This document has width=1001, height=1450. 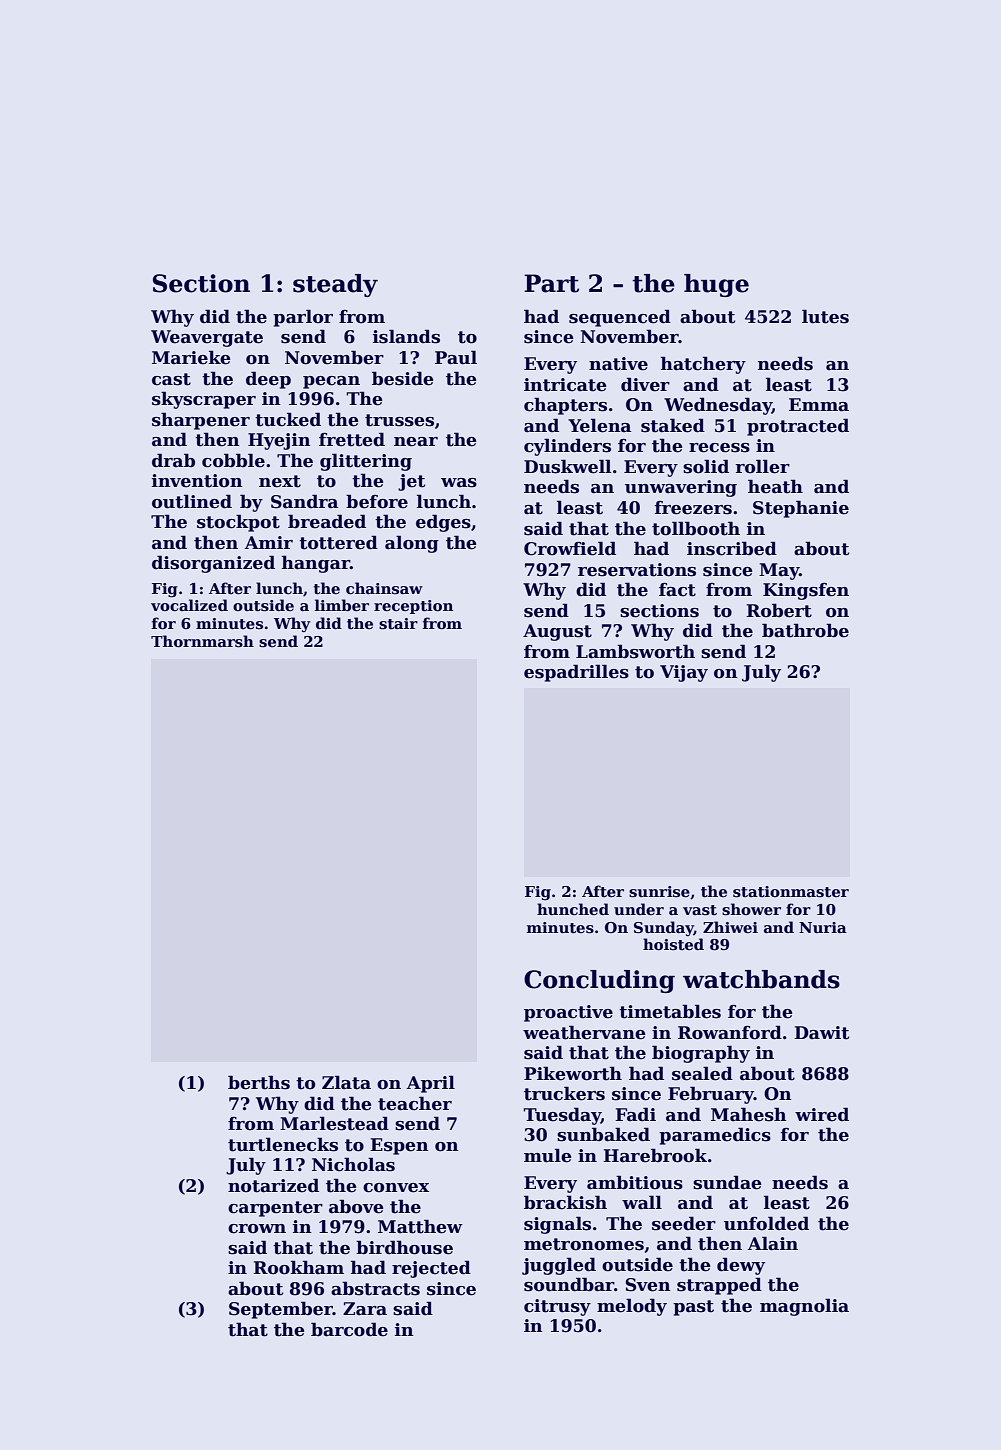 What do you see at coordinates (819, 405) in the document?
I see `Emma` at bounding box center [819, 405].
